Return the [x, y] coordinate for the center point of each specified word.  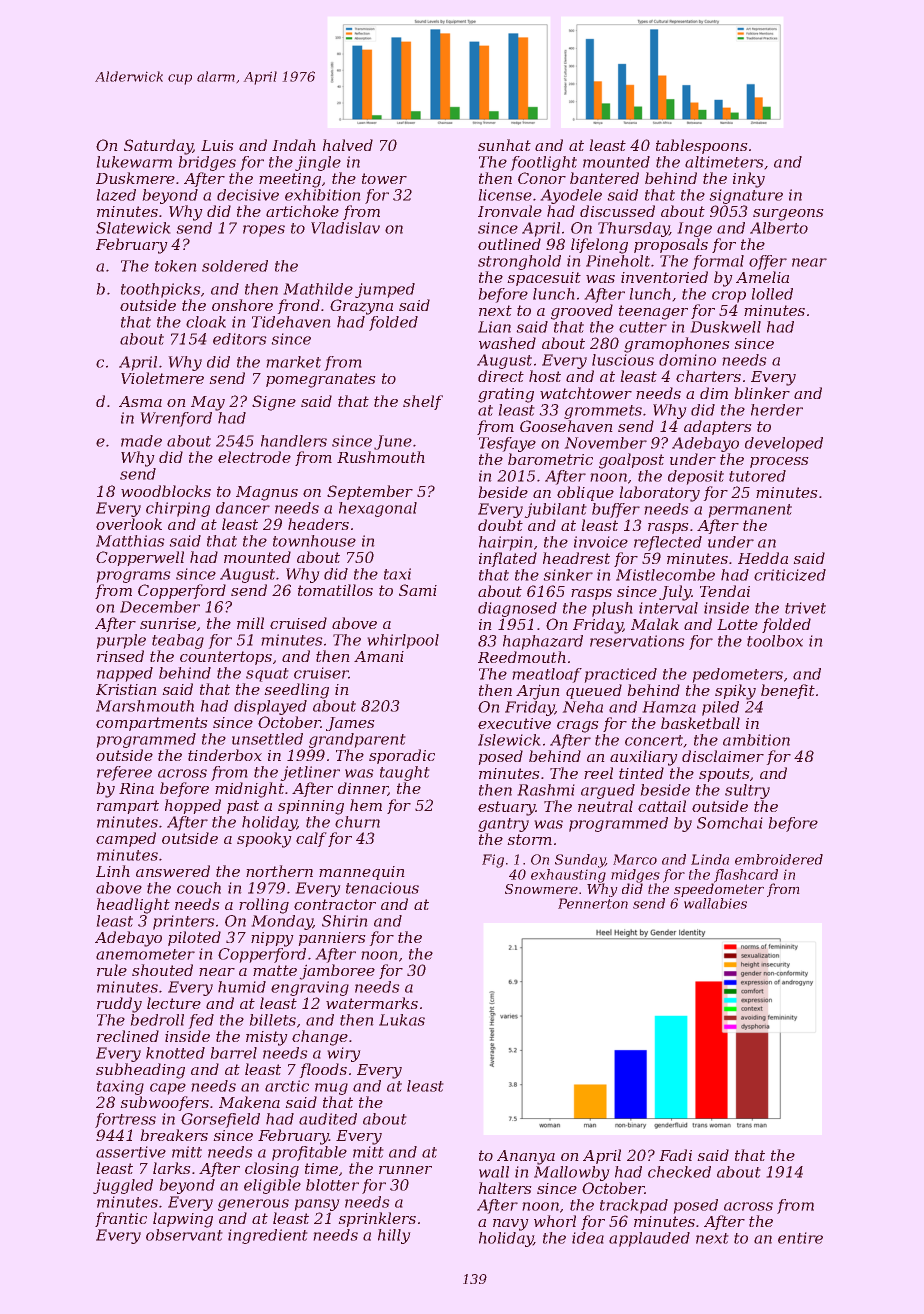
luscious [623, 360]
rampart [128, 807]
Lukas [402, 1020]
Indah [294, 145]
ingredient [268, 1236]
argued [608, 791]
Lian [494, 327]
